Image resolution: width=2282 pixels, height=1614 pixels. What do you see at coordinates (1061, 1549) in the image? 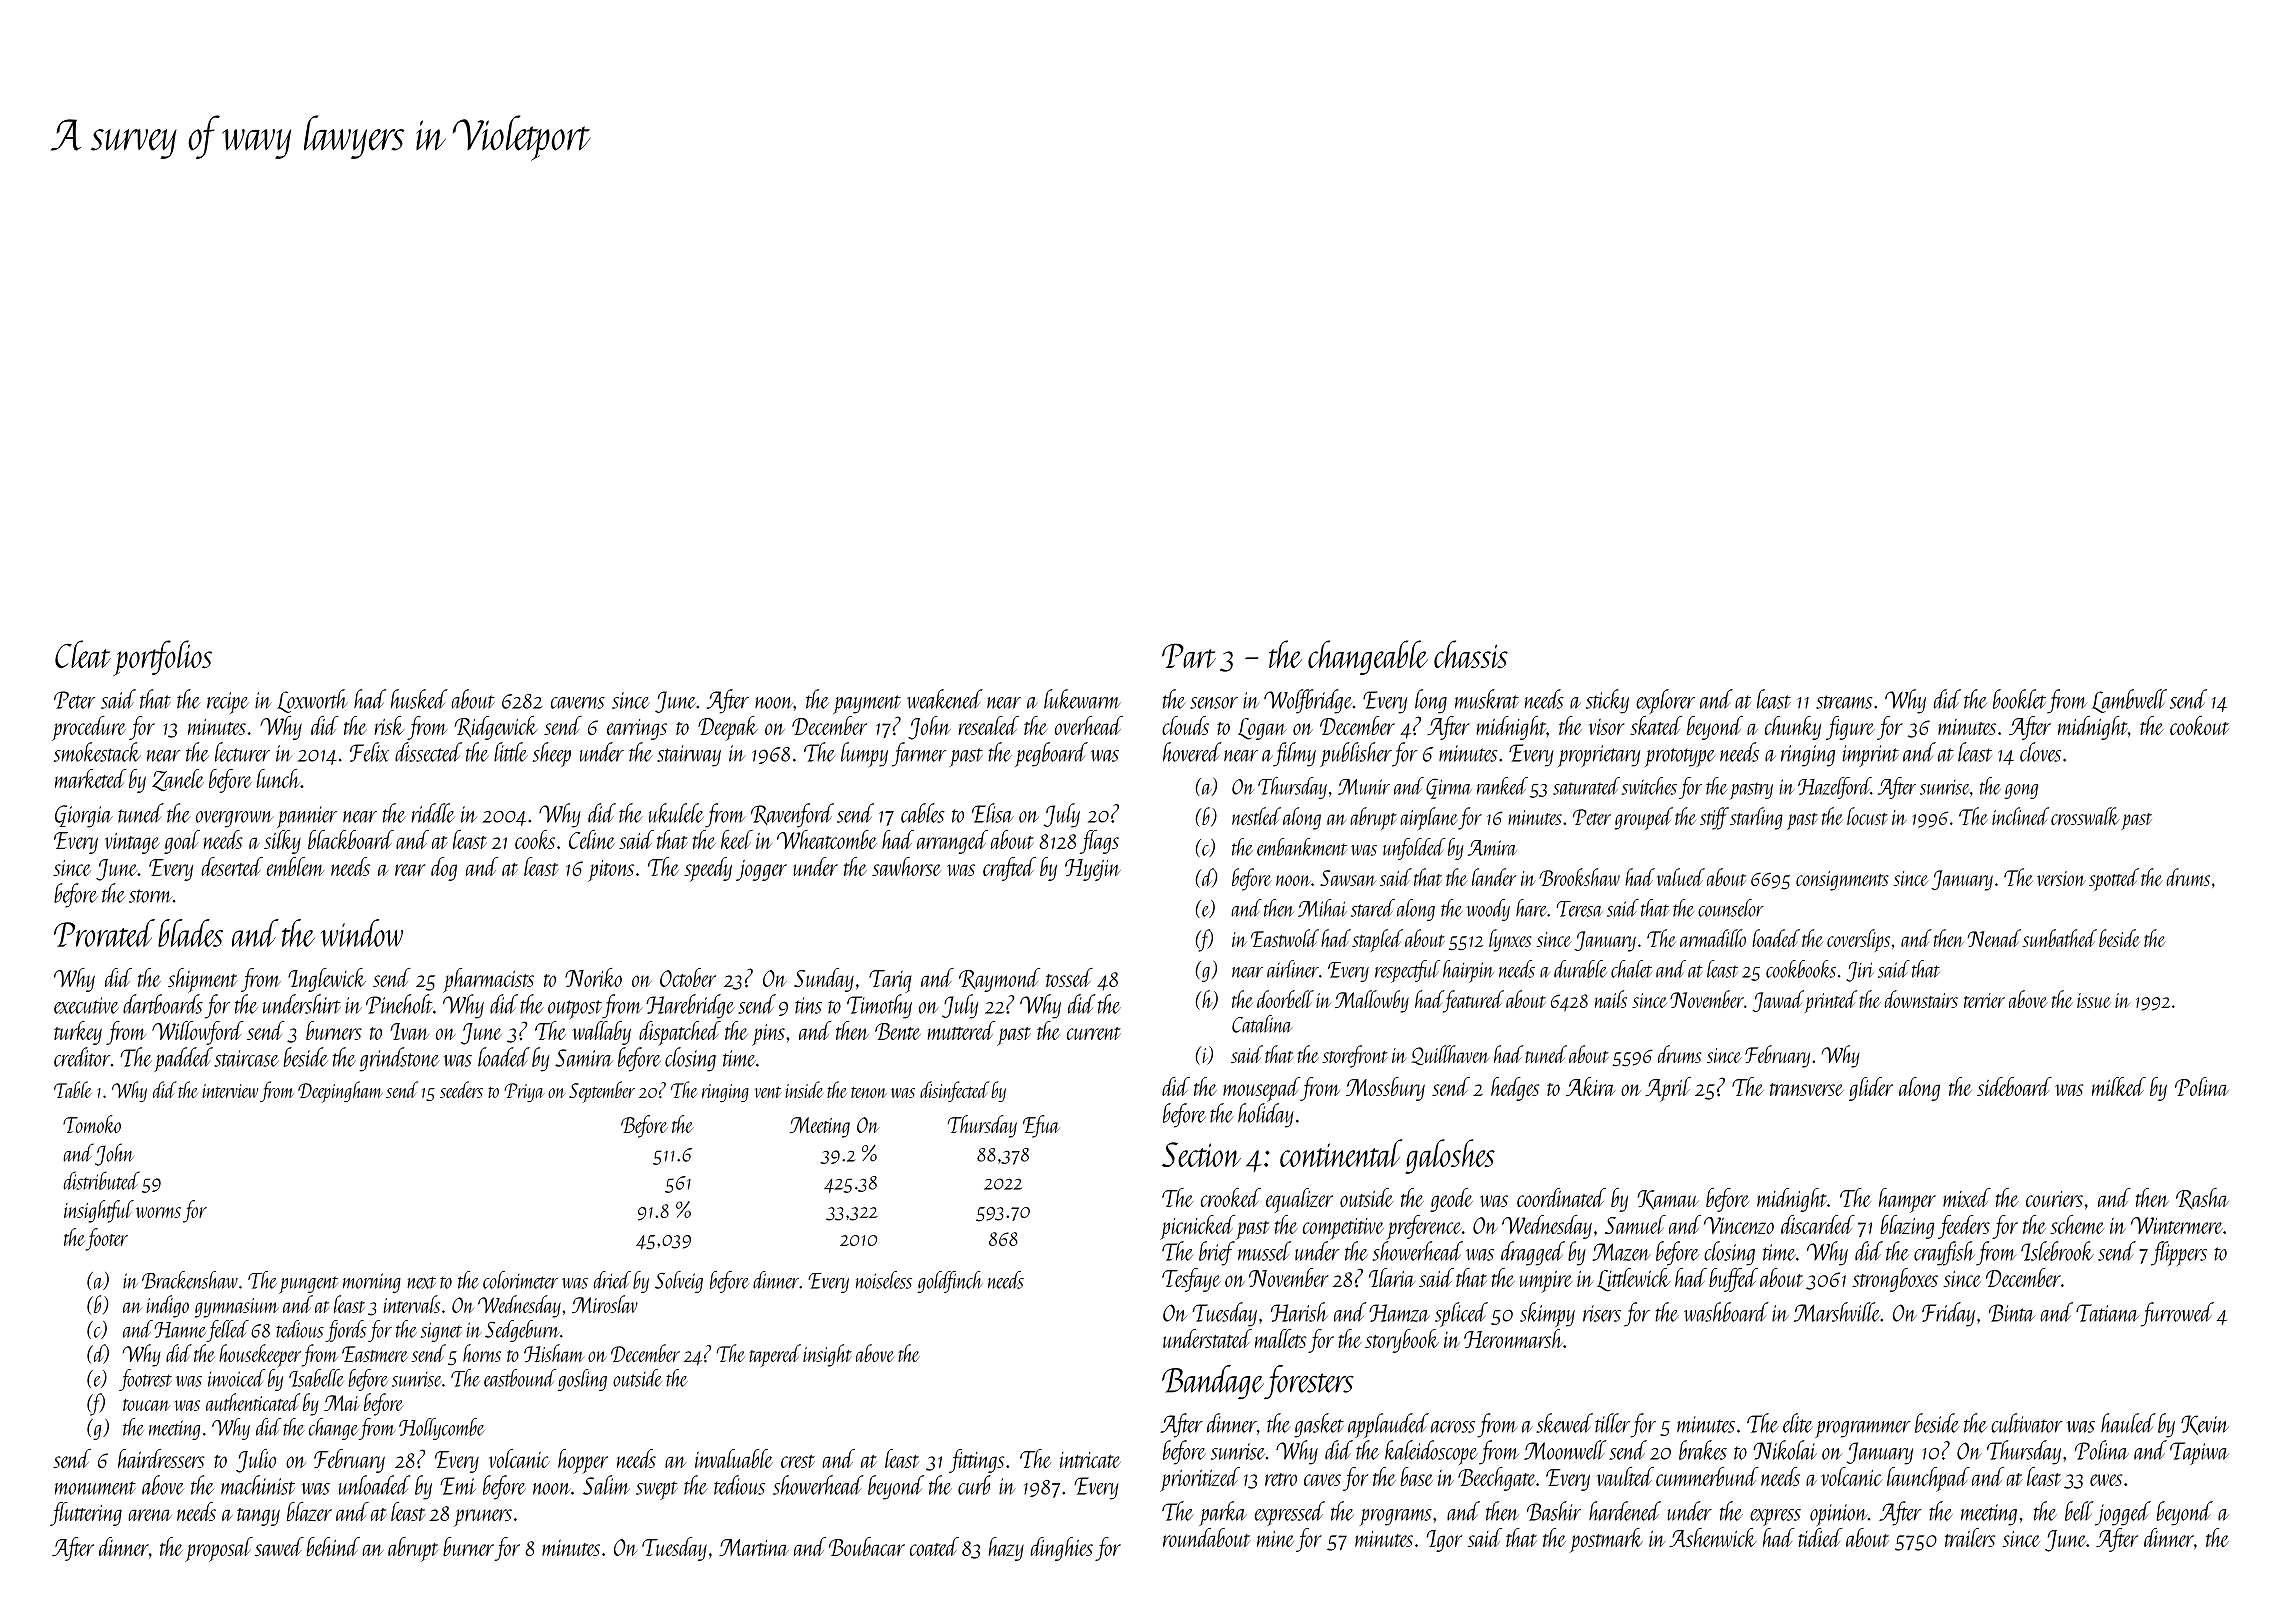
I see `dinghies` at bounding box center [1061, 1549].
